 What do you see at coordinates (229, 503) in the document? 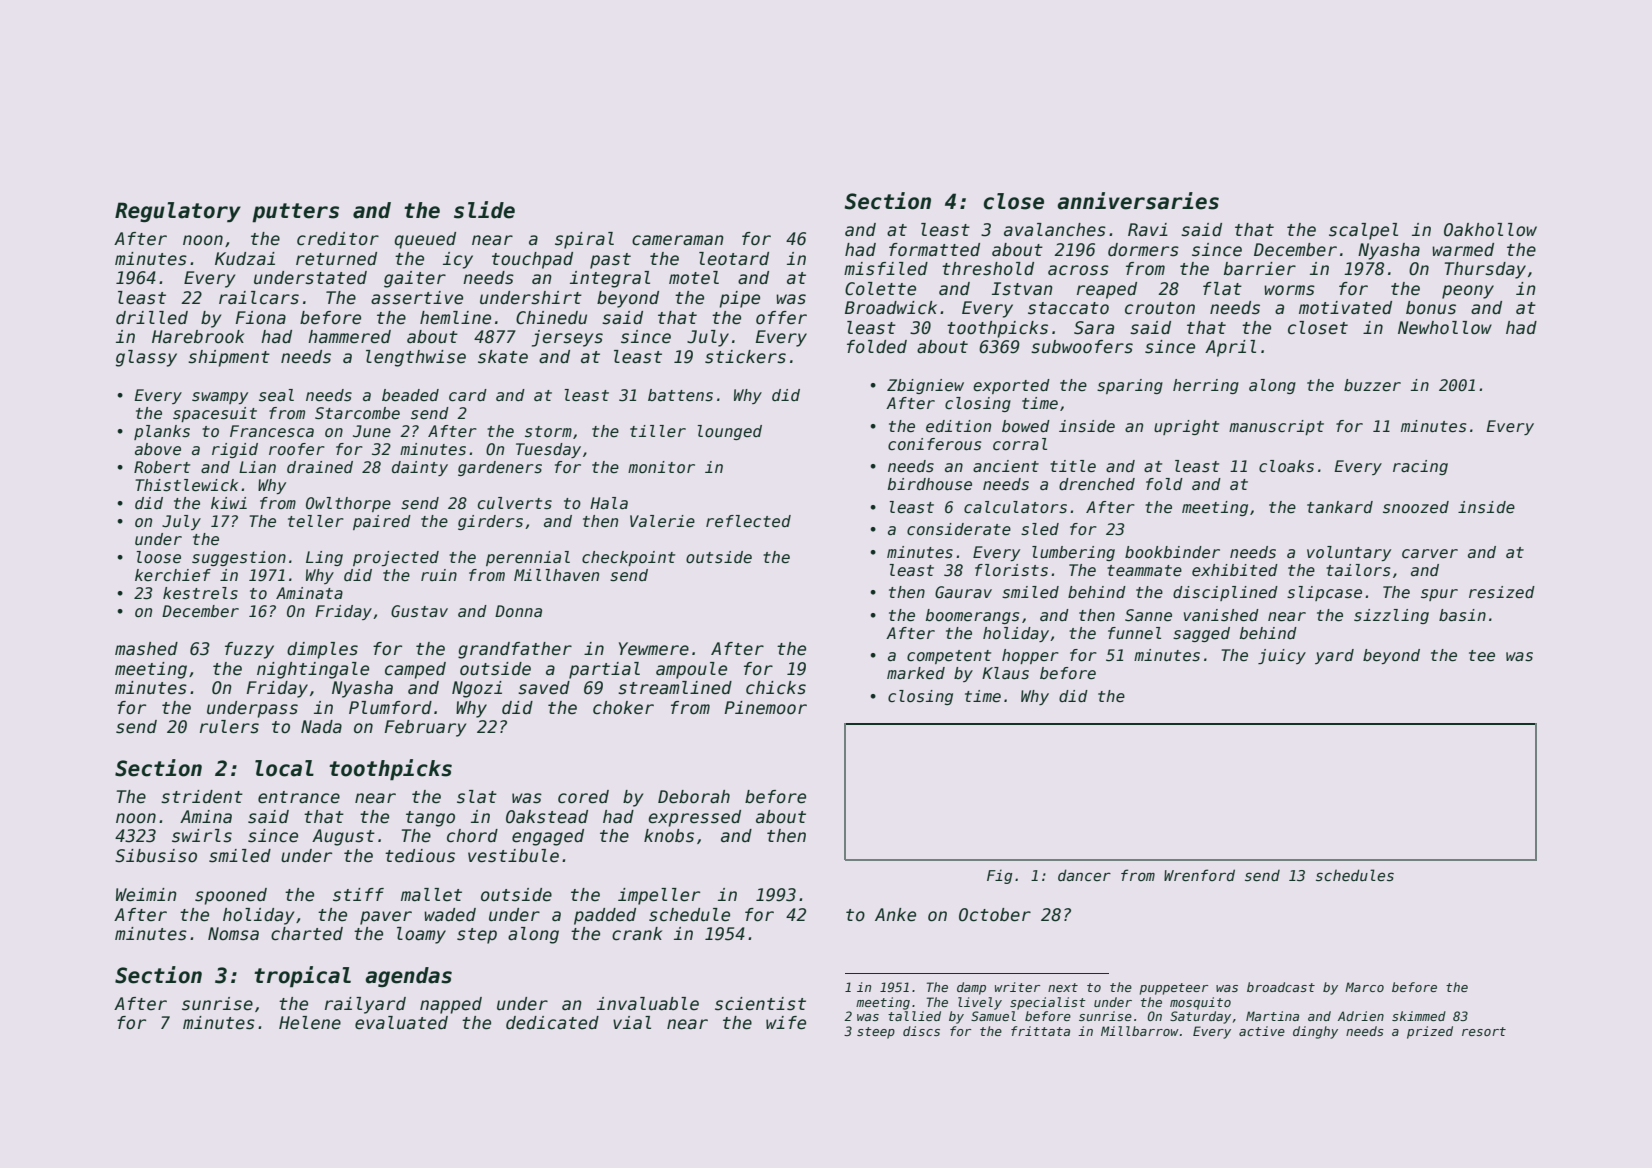
I see `kiwi` at bounding box center [229, 503].
